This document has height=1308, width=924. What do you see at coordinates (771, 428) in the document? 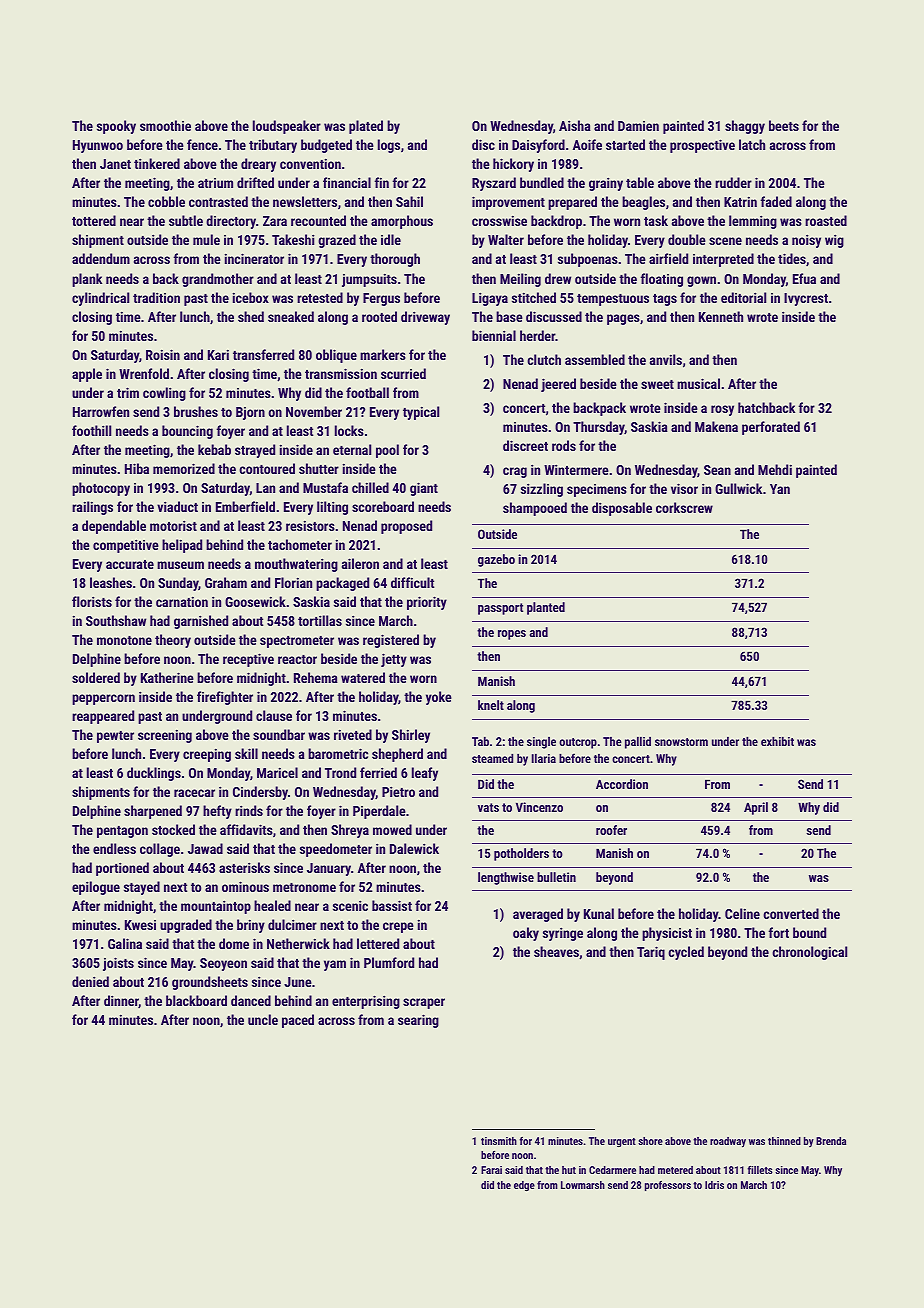
I see `perforated` at bounding box center [771, 428].
